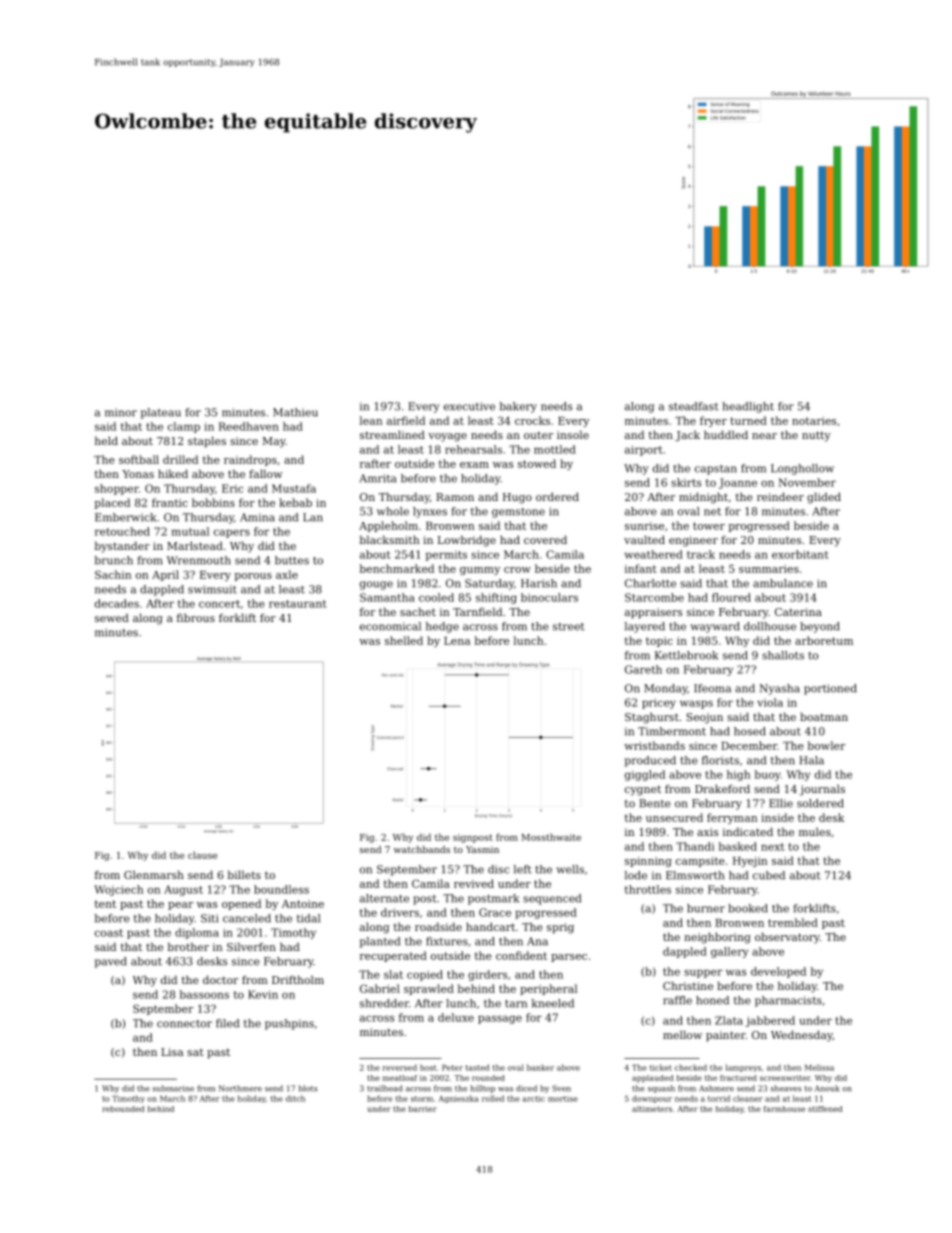 This document has height=1233, width=952. What do you see at coordinates (123, 1109) in the document?
I see `rebounded` at bounding box center [123, 1109].
